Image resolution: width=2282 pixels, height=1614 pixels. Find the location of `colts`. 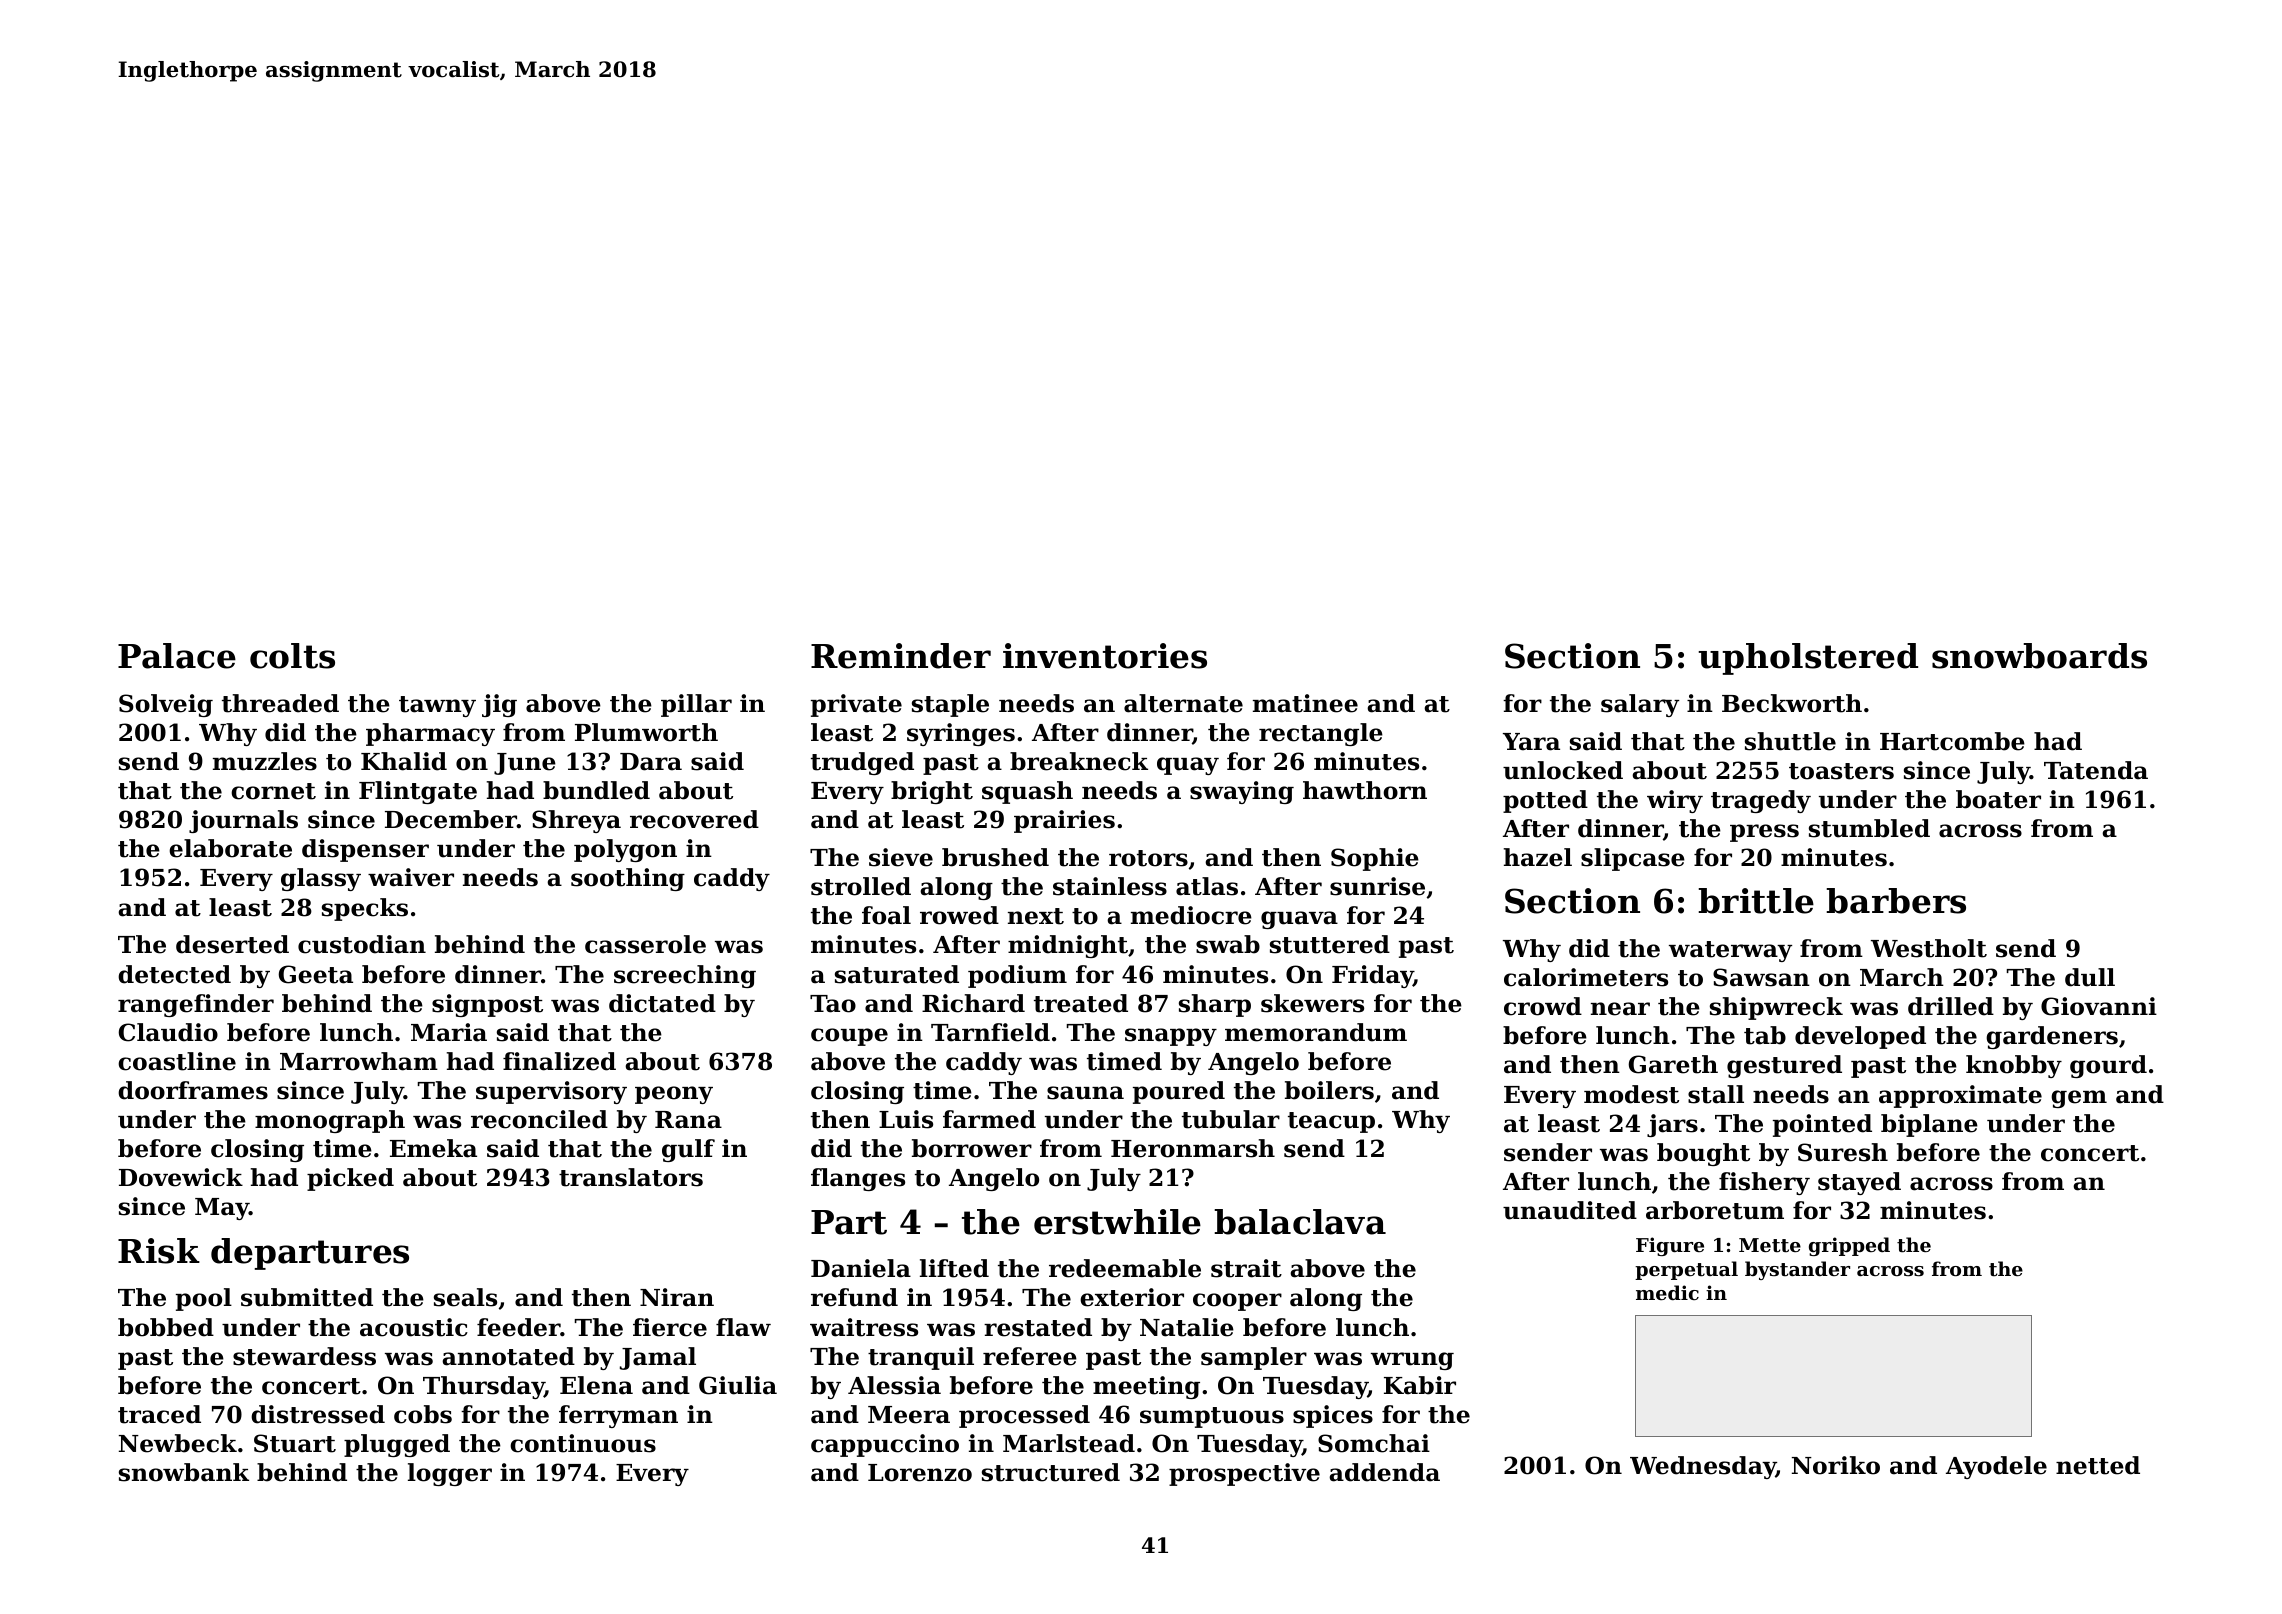

colts is located at coordinates (292, 656).
